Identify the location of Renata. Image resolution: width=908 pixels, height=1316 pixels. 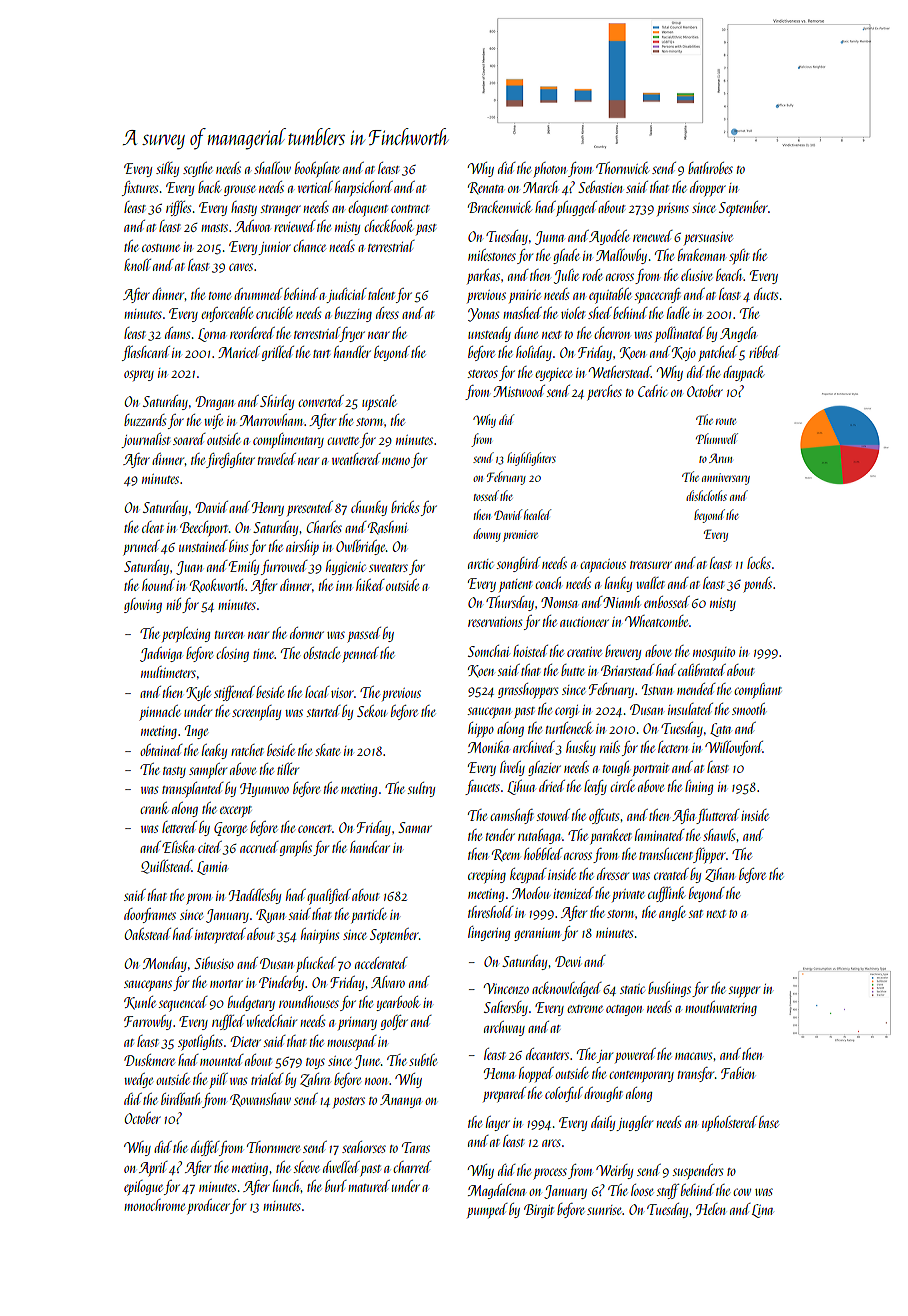
(486, 188).
